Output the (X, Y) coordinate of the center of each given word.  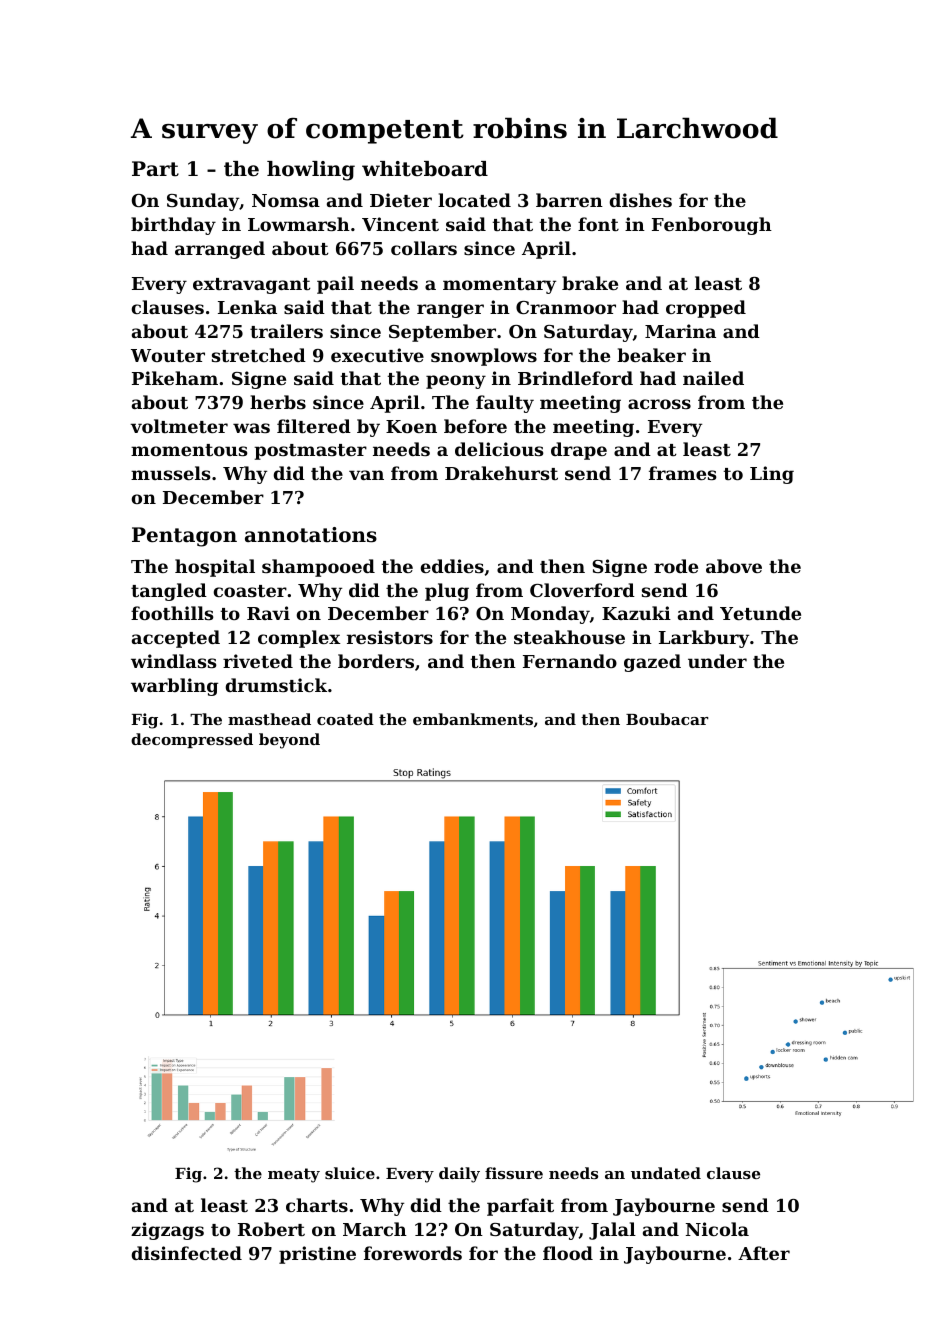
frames (683, 473)
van (366, 475)
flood (568, 1253)
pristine (317, 1255)
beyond (289, 741)
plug (447, 592)
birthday (173, 226)
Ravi (268, 613)
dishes (641, 200)
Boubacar (667, 719)
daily (459, 1175)
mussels (171, 473)
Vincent (400, 224)
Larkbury (704, 639)
